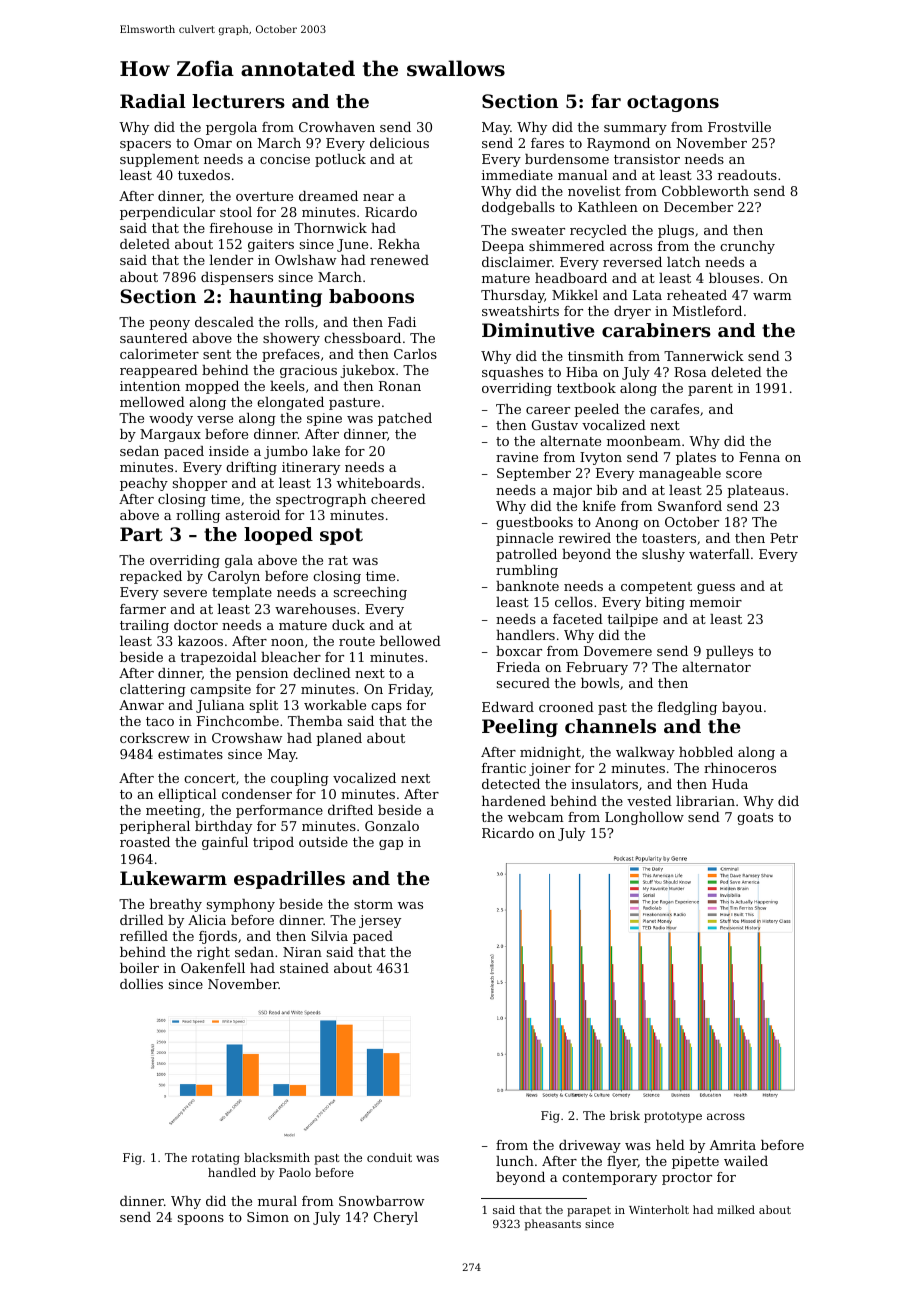  I want to click on stained, so click(304, 968).
